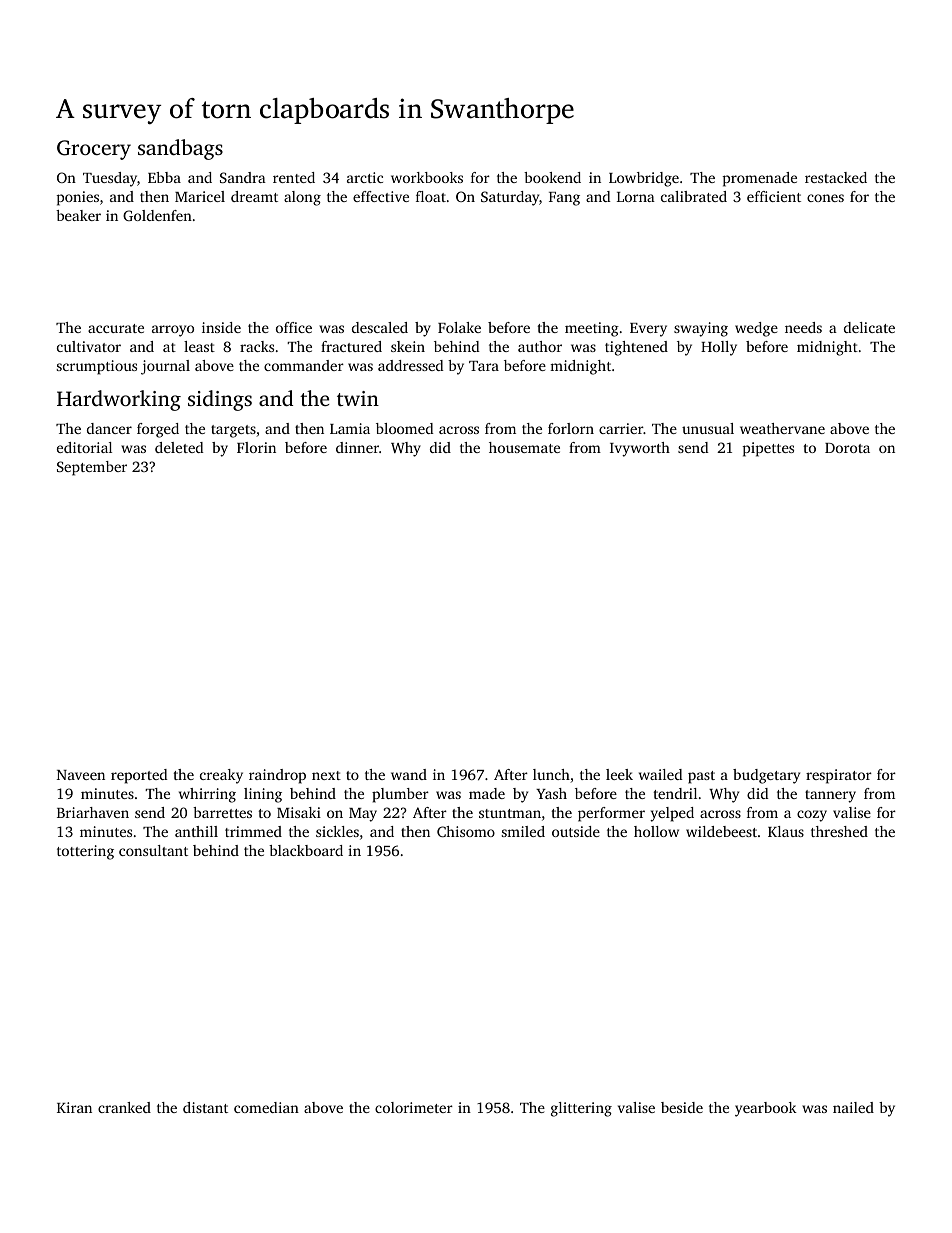  I want to click on smiled, so click(523, 831).
